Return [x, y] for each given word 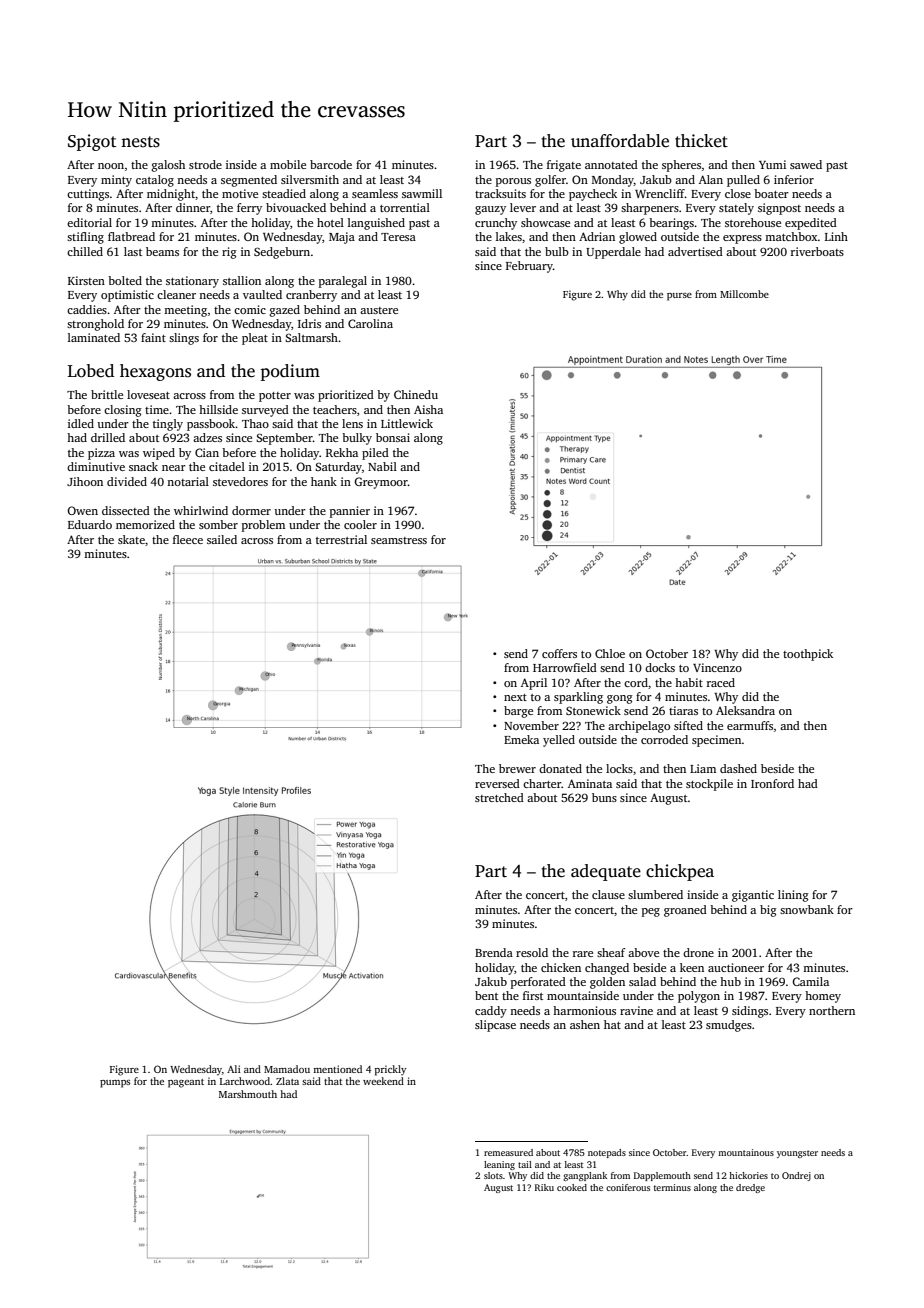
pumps [115, 1084]
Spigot [92, 142]
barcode [331, 164]
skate [131, 539]
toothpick [808, 655]
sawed [806, 164]
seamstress [399, 540]
